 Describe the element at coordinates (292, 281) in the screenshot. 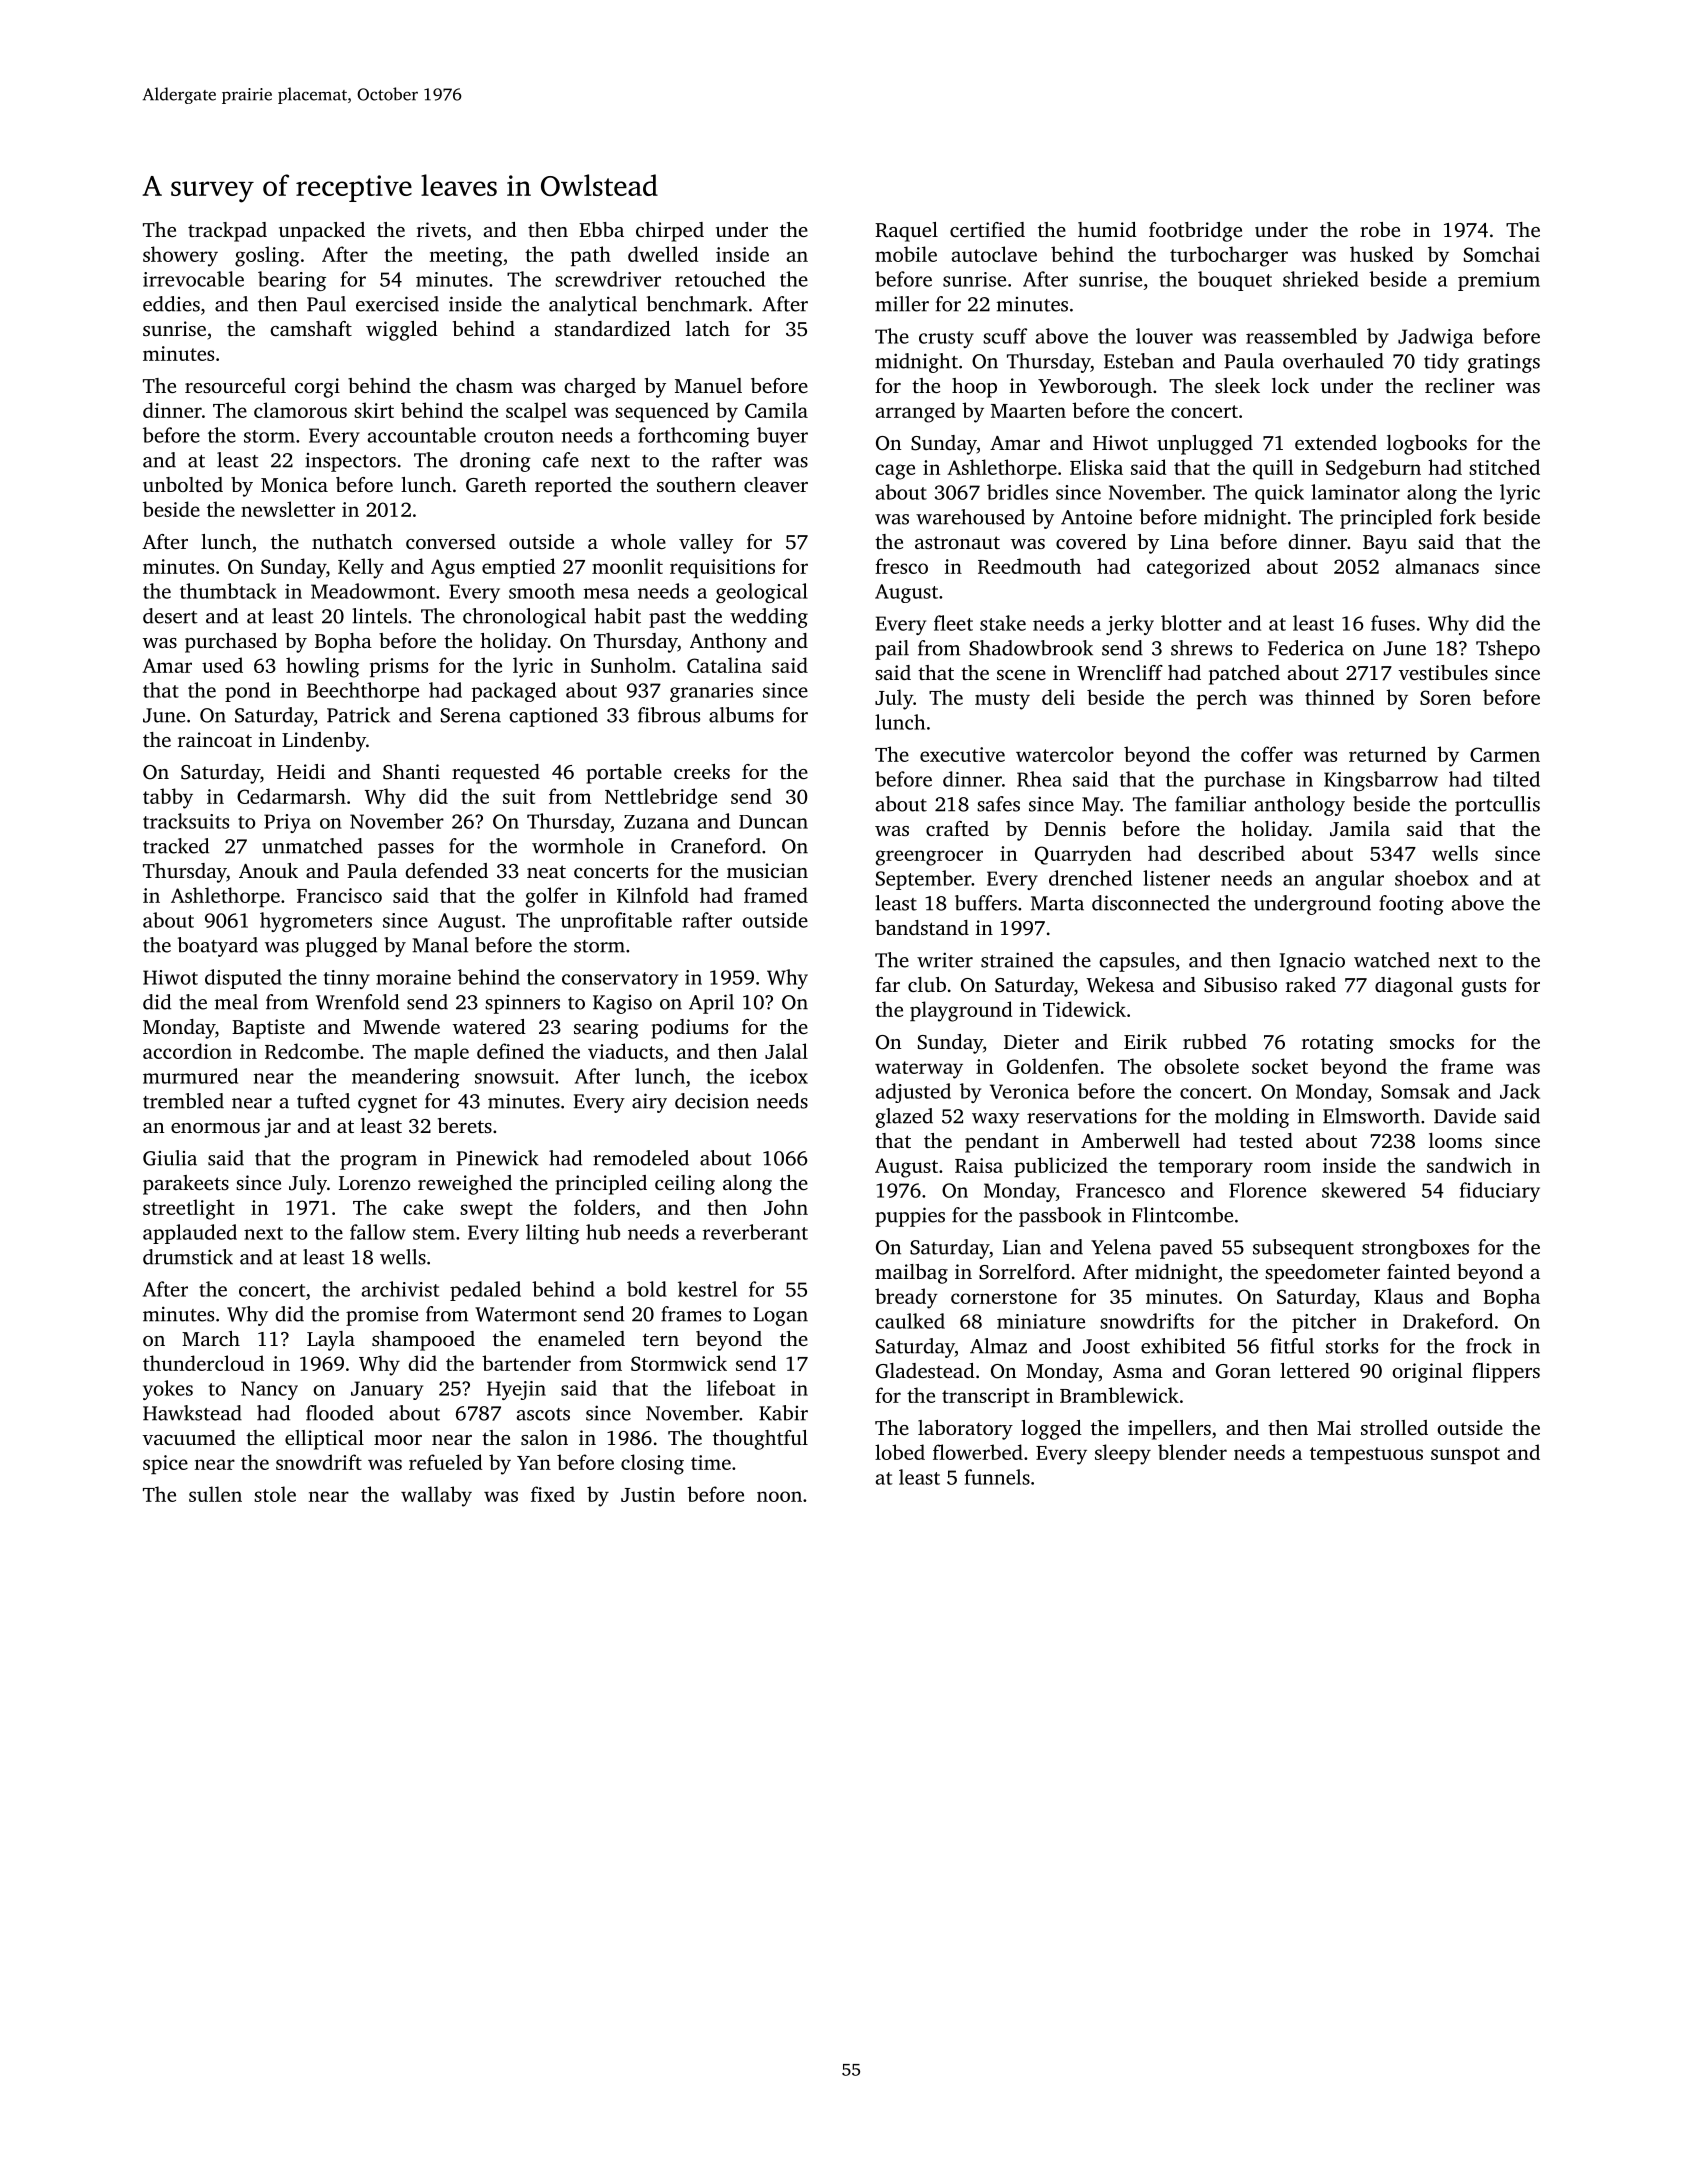

I see `bearing` at that location.
